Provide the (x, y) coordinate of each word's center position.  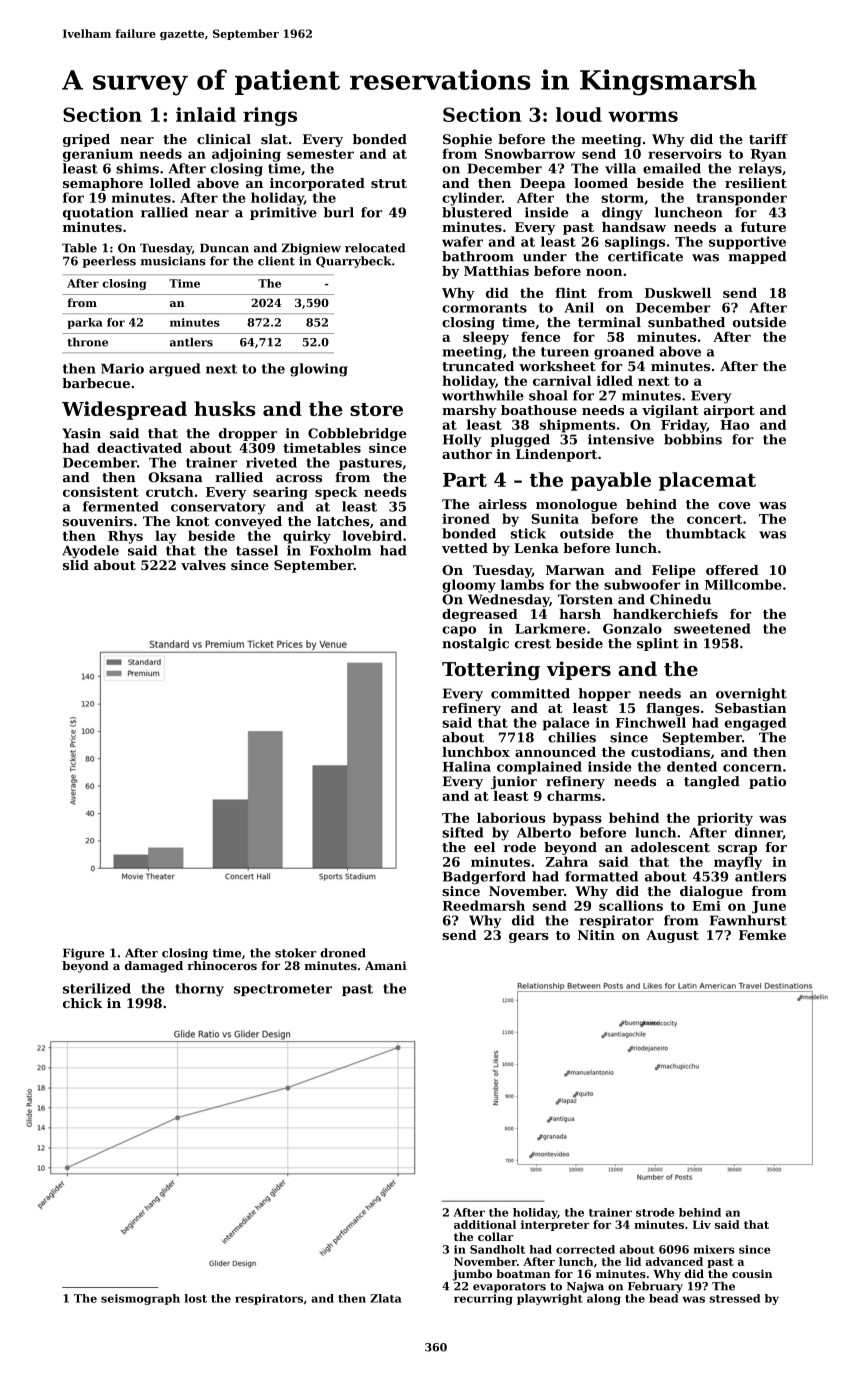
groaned (624, 353)
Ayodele (90, 551)
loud (579, 114)
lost (195, 1298)
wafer (462, 241)
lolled (170, 183)
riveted (271, 462)
